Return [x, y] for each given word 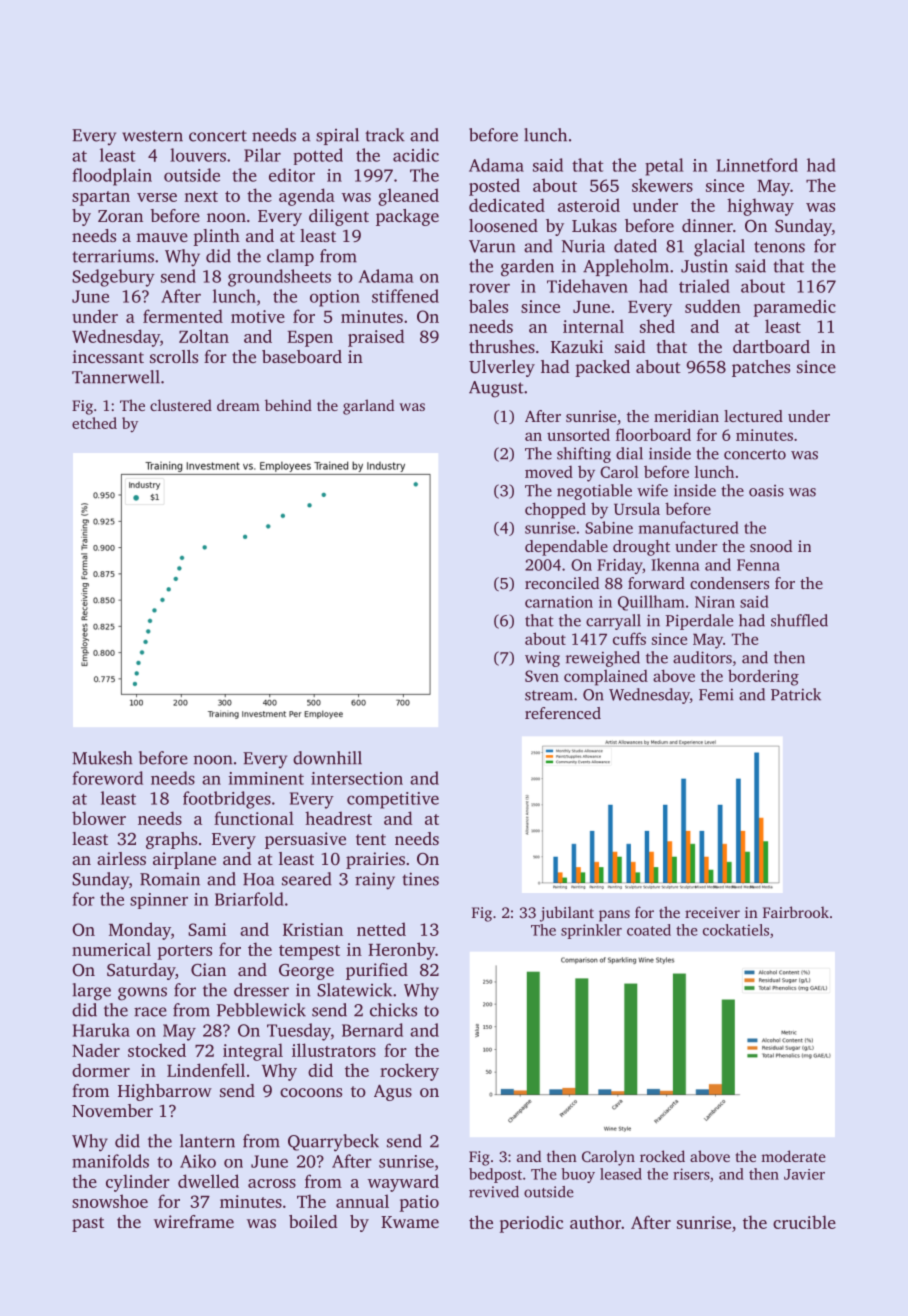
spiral [337, 136]
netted [381, 929]
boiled [313, 1221]
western [152, 136]
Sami [207, 929]
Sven [542, 676]
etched [94, 423]
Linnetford [757, 165]
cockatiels [736, 930]
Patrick [796, 694]
